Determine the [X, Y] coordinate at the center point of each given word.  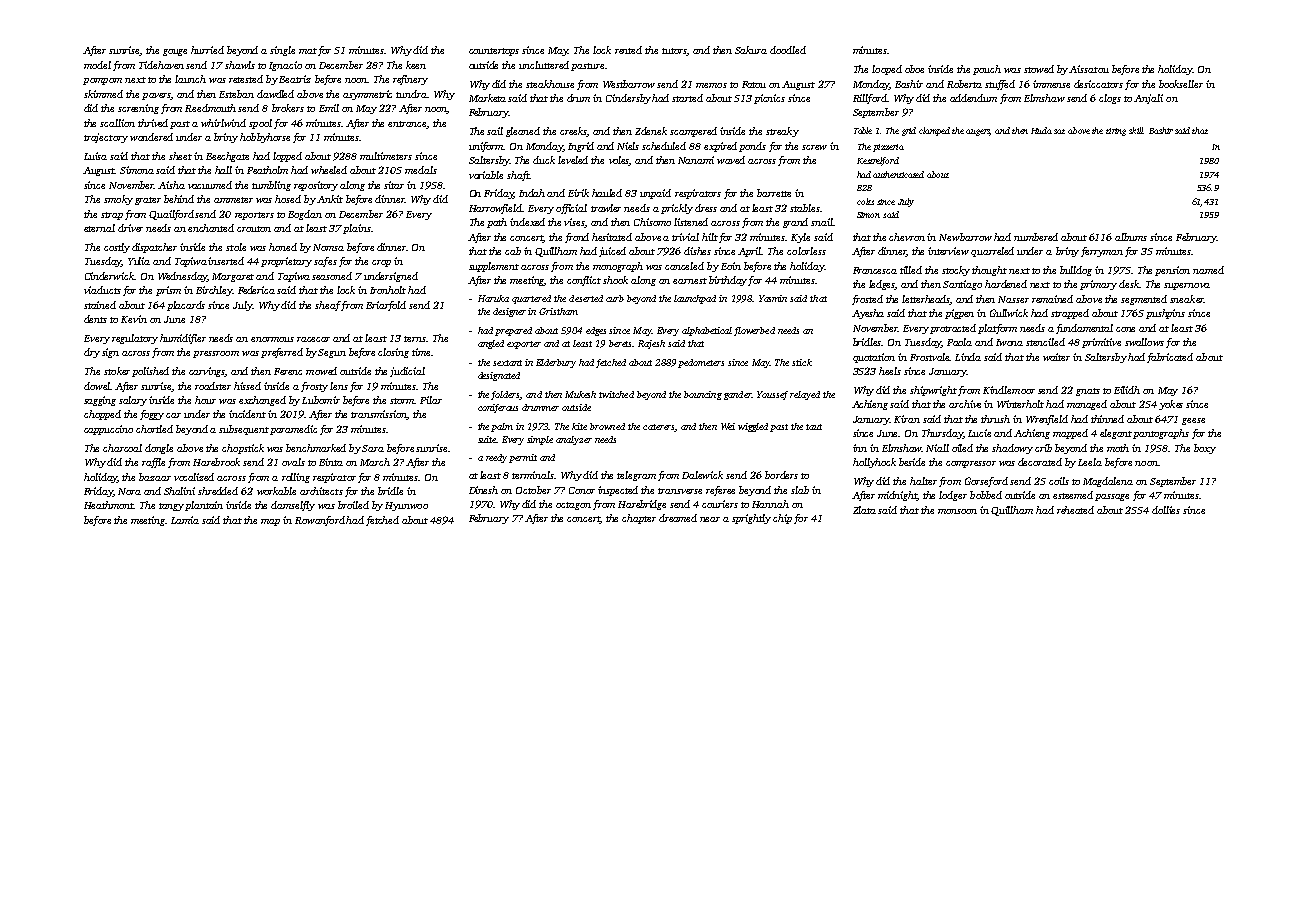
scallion [117, 123]
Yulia [139, 261]
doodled [788, 50]
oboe [914, 69]
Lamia [185, 520]
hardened [1006, 284]
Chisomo [652, 222]
